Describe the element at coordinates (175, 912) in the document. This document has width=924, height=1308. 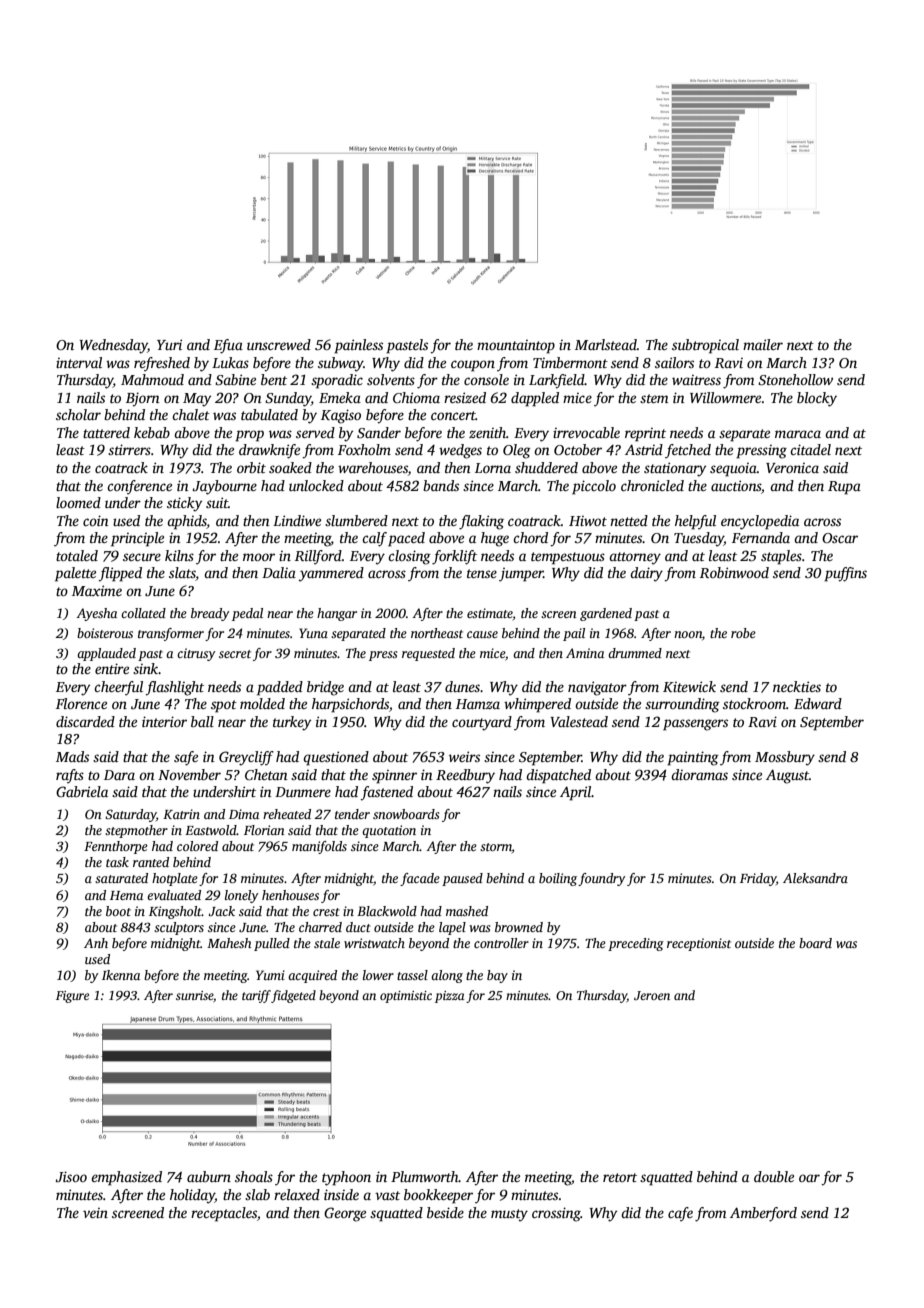
I see `Kingsholt` at that location.
